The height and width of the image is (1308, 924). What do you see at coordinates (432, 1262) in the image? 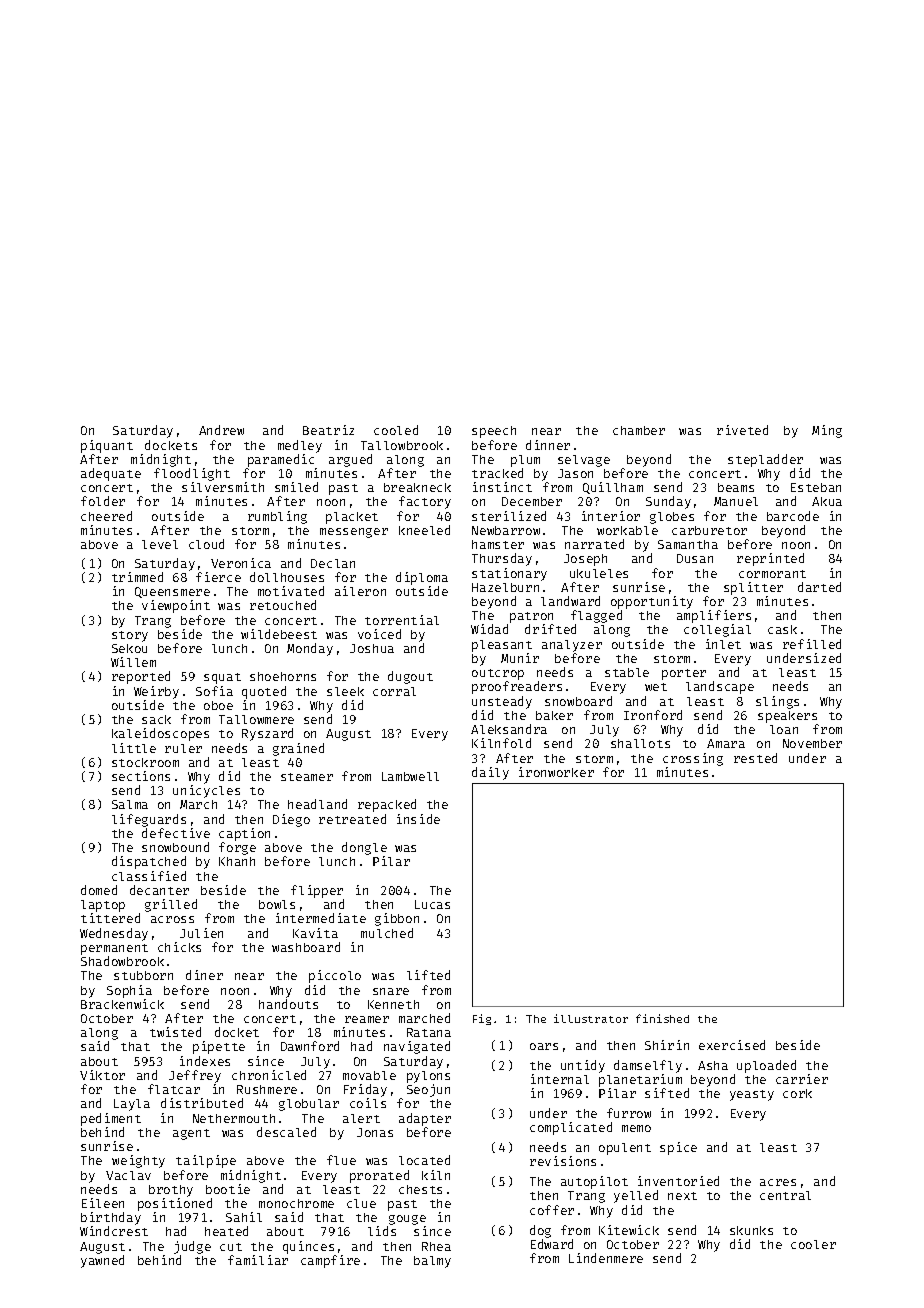
I see `balmy` at bounding box center [432, 1262].
